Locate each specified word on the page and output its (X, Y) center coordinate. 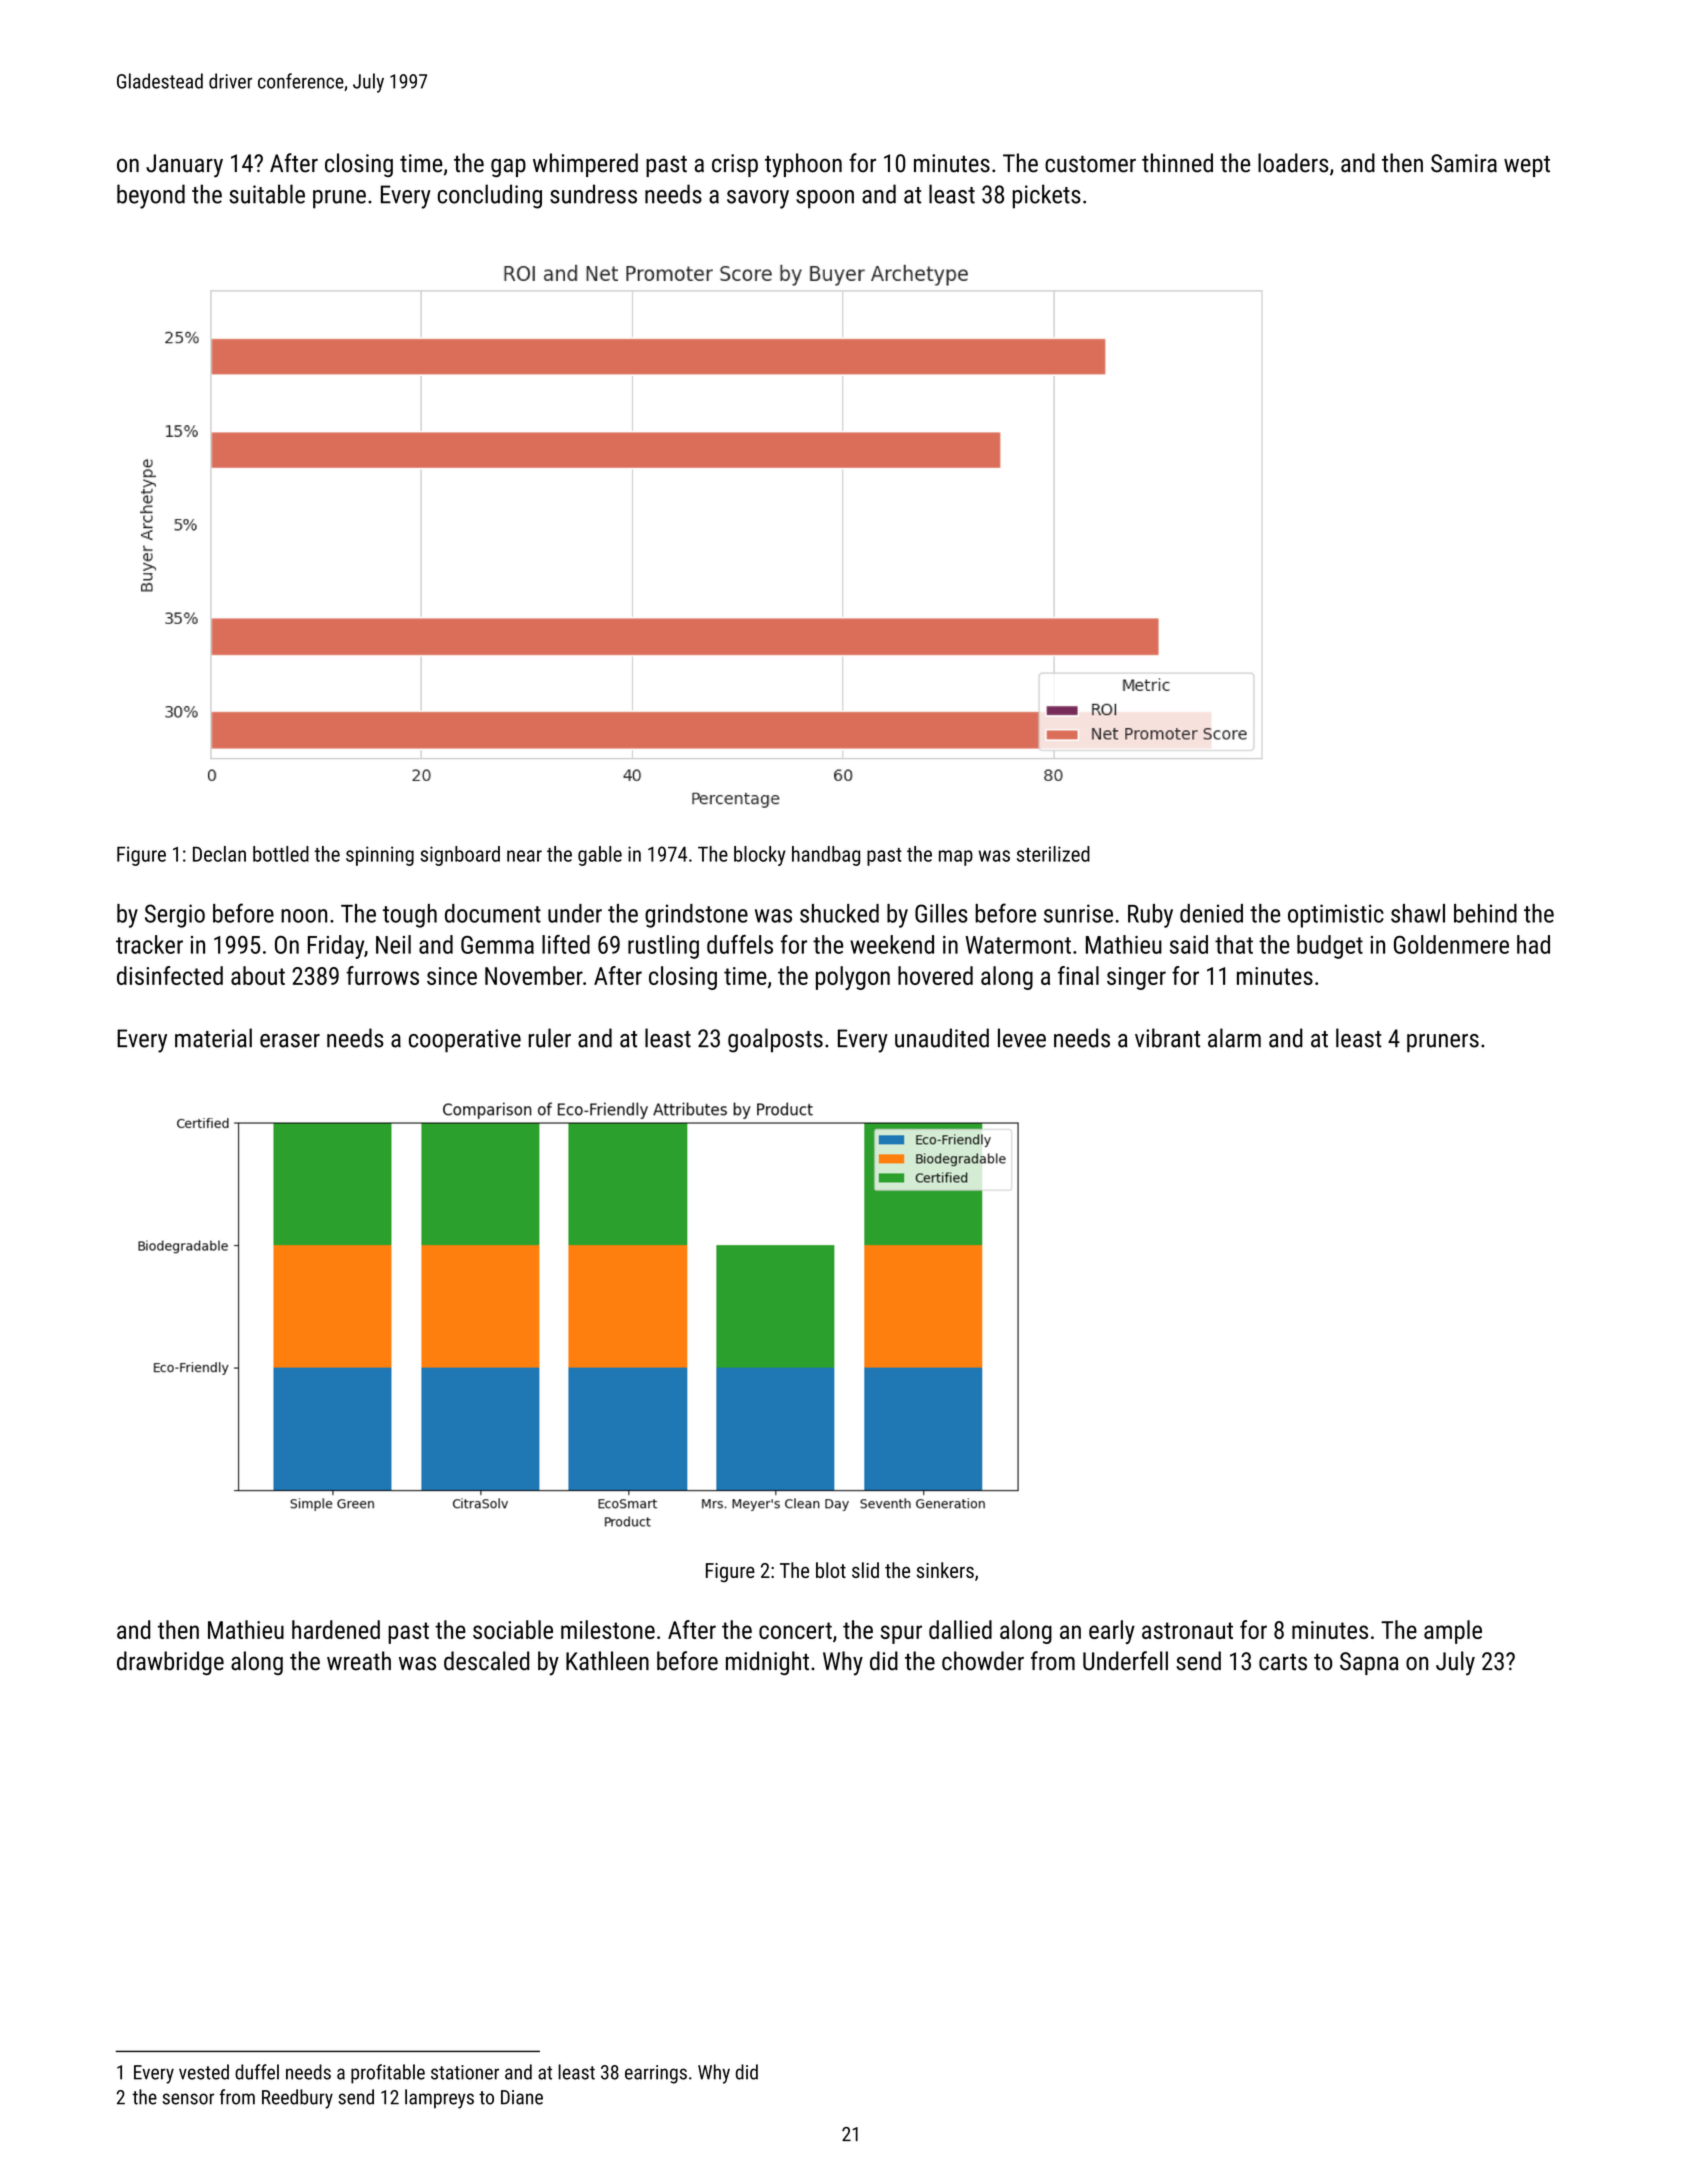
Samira (1464, 163)
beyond (151, 196)
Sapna (1369, 1663)
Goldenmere (1451, 944)
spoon (825, 199)
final (1078, 975)
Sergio (175, 916)
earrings (656, 2074)
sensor (188, 2099)
